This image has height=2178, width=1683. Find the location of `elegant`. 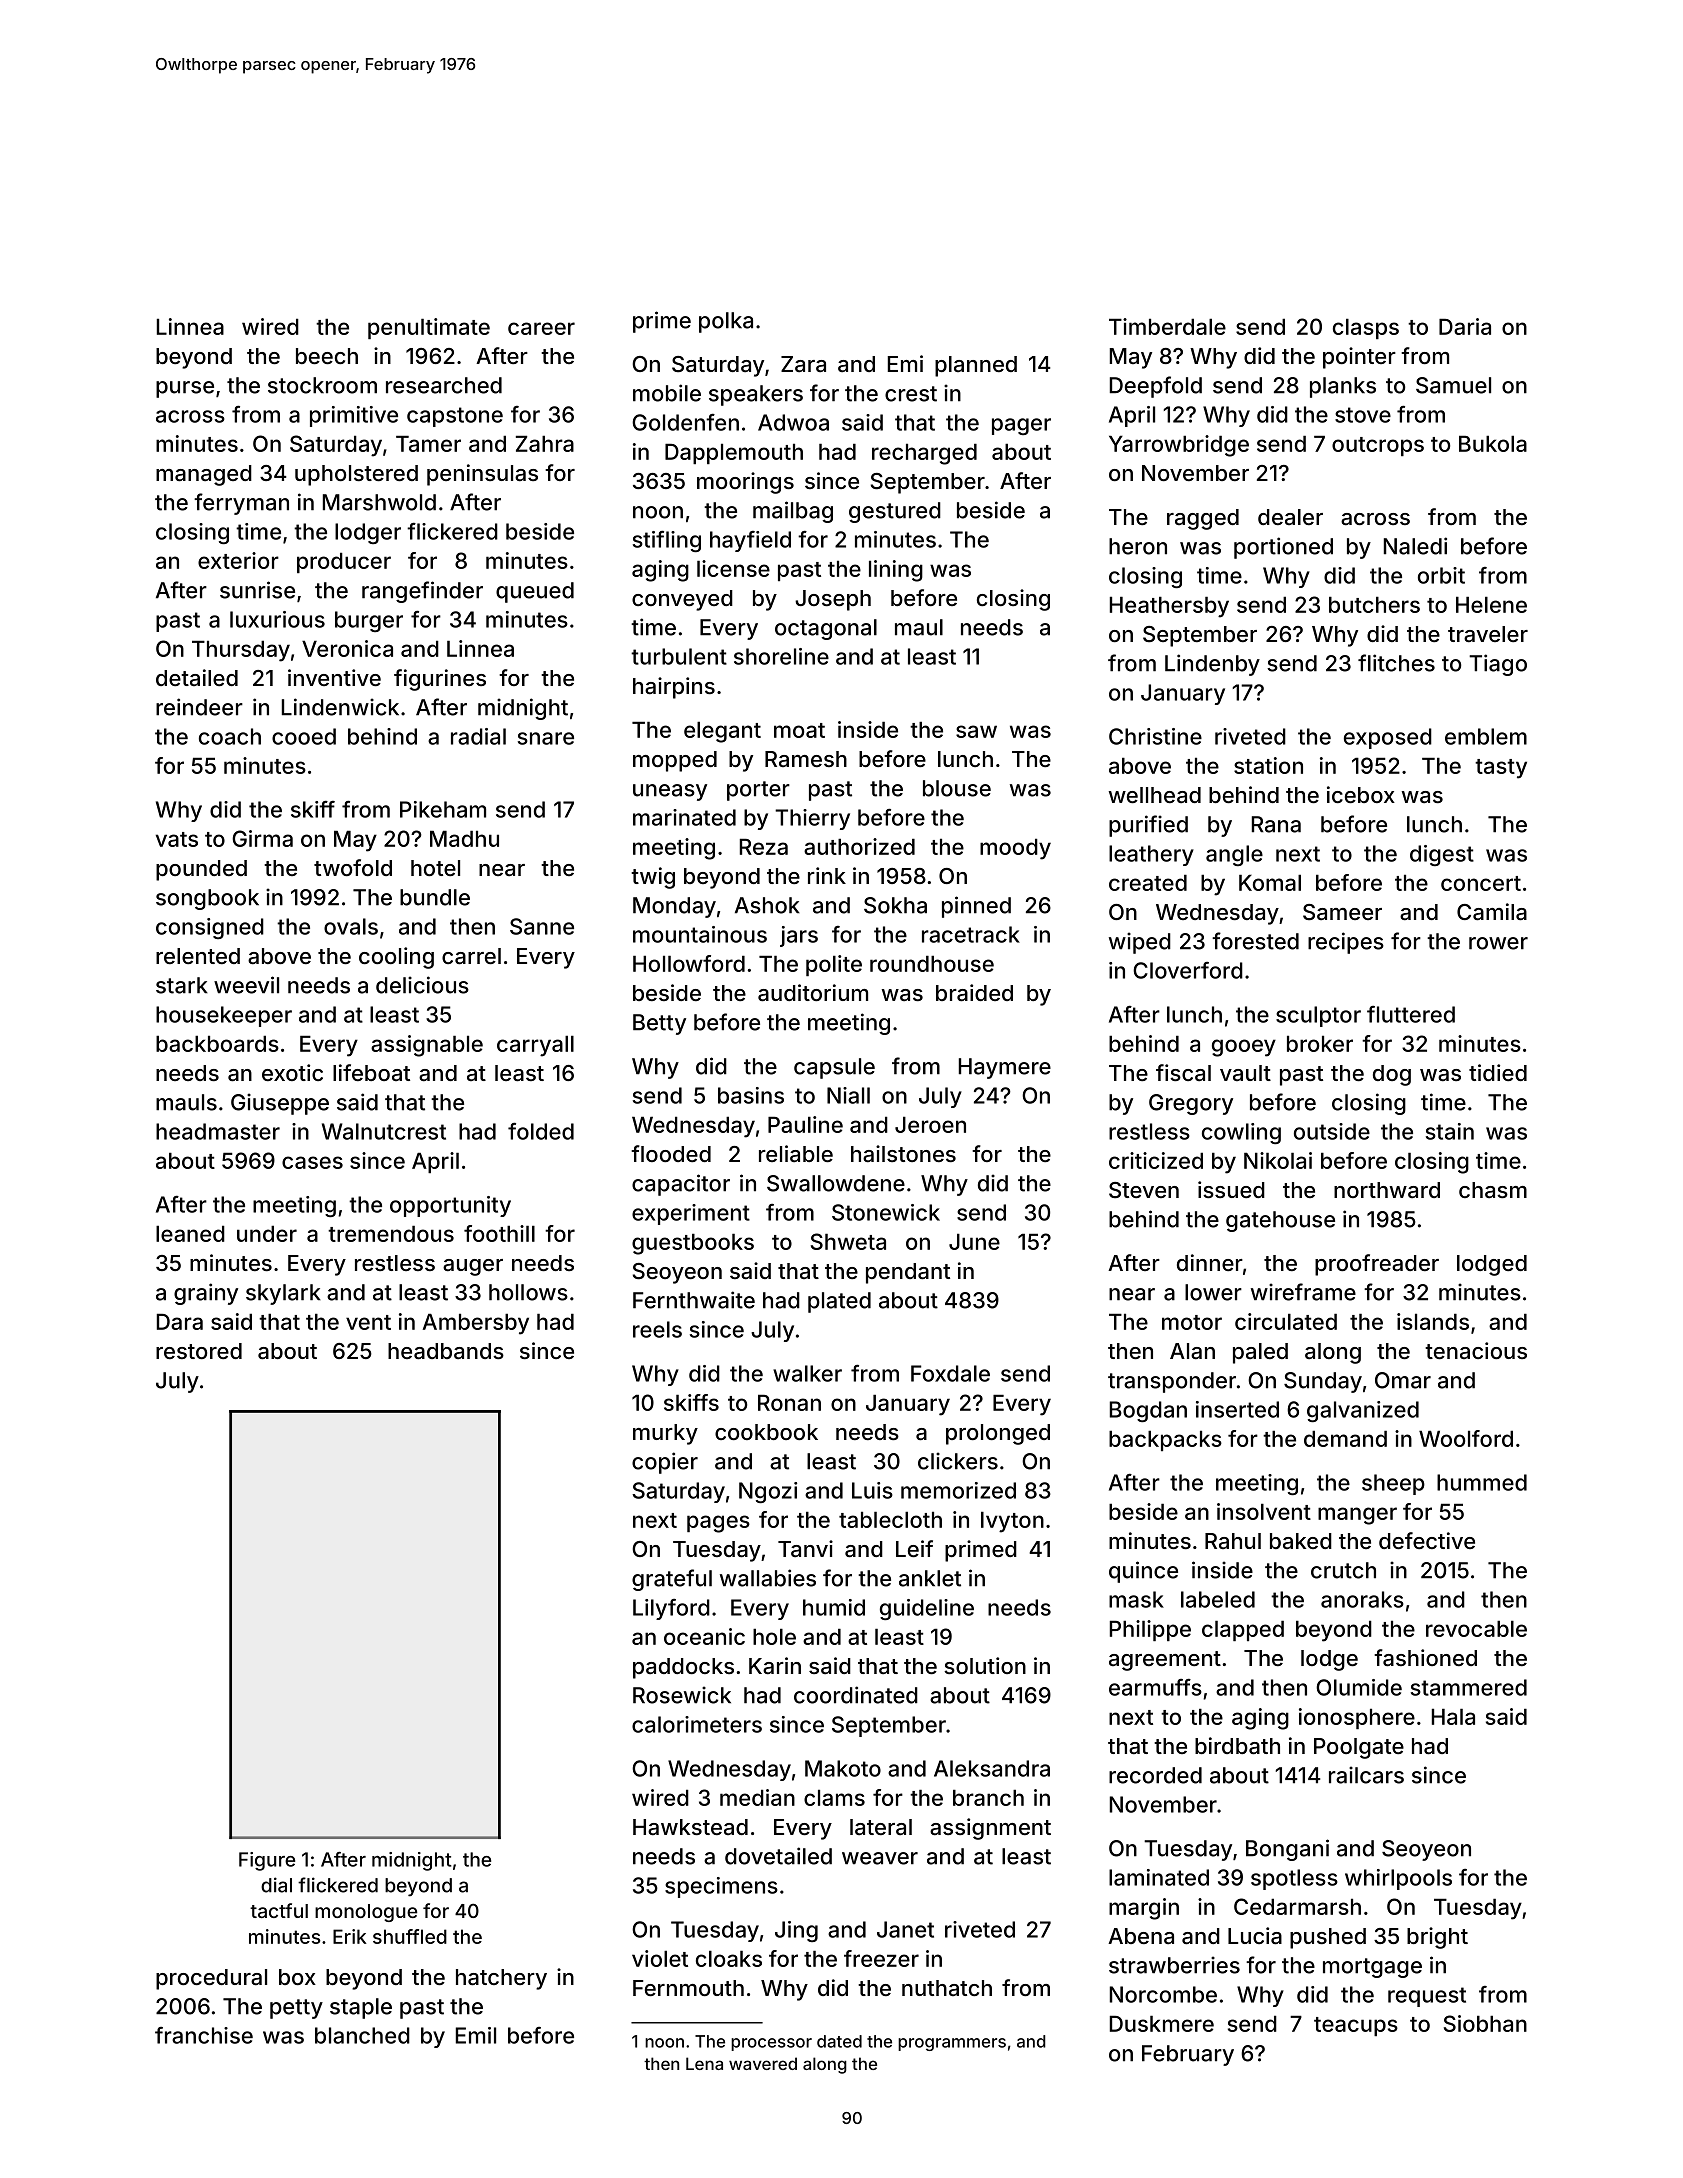

elegant is located at coordinates (722, 732).
